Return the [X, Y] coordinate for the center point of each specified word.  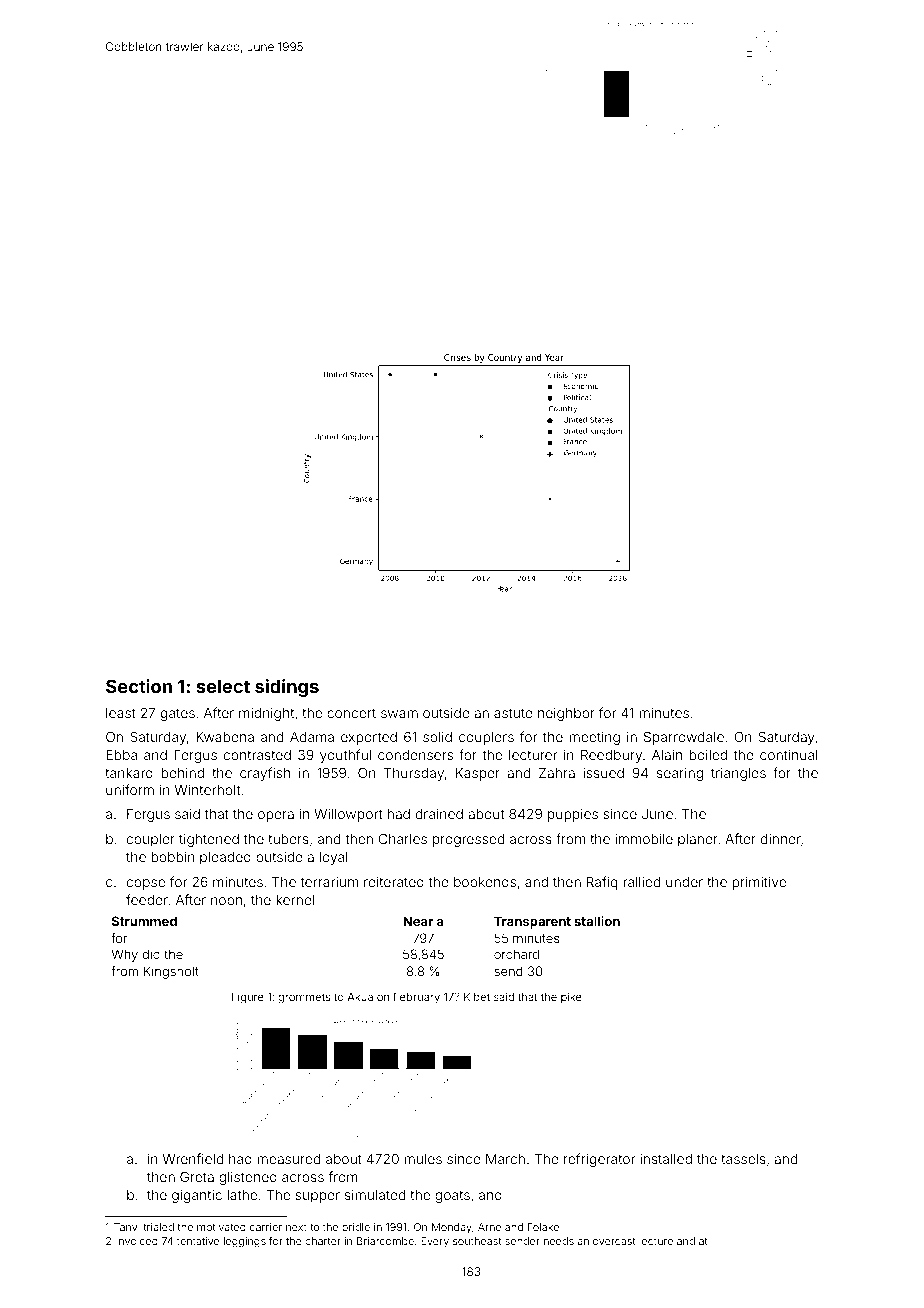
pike [571, 997]
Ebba [121, 755]
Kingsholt [171, 972]
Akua [360, 997]
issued [603, 773]
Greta [197, 1176]
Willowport [348, 815]
